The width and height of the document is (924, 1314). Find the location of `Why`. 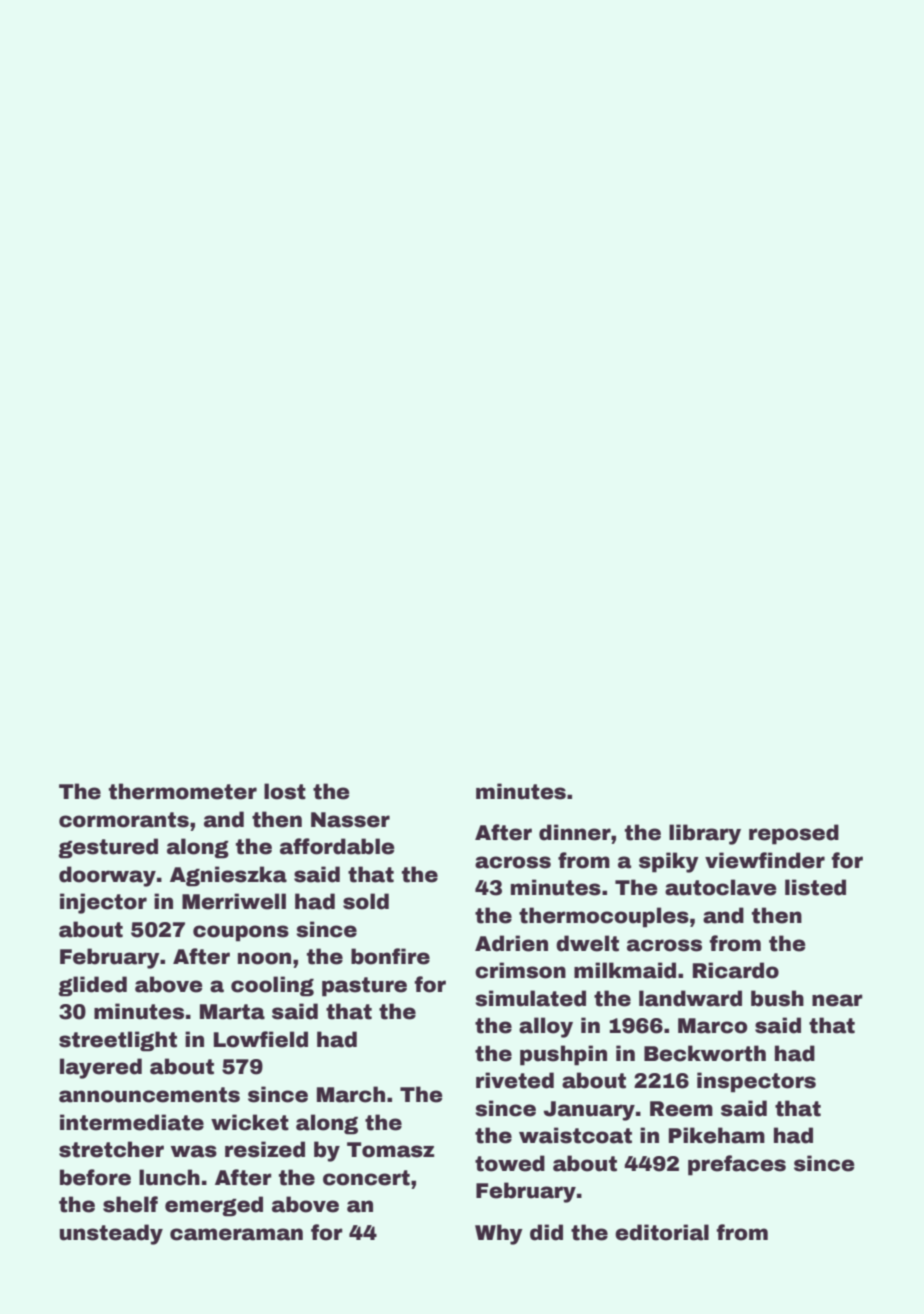

Why is located at coordinates (499, 1234).
